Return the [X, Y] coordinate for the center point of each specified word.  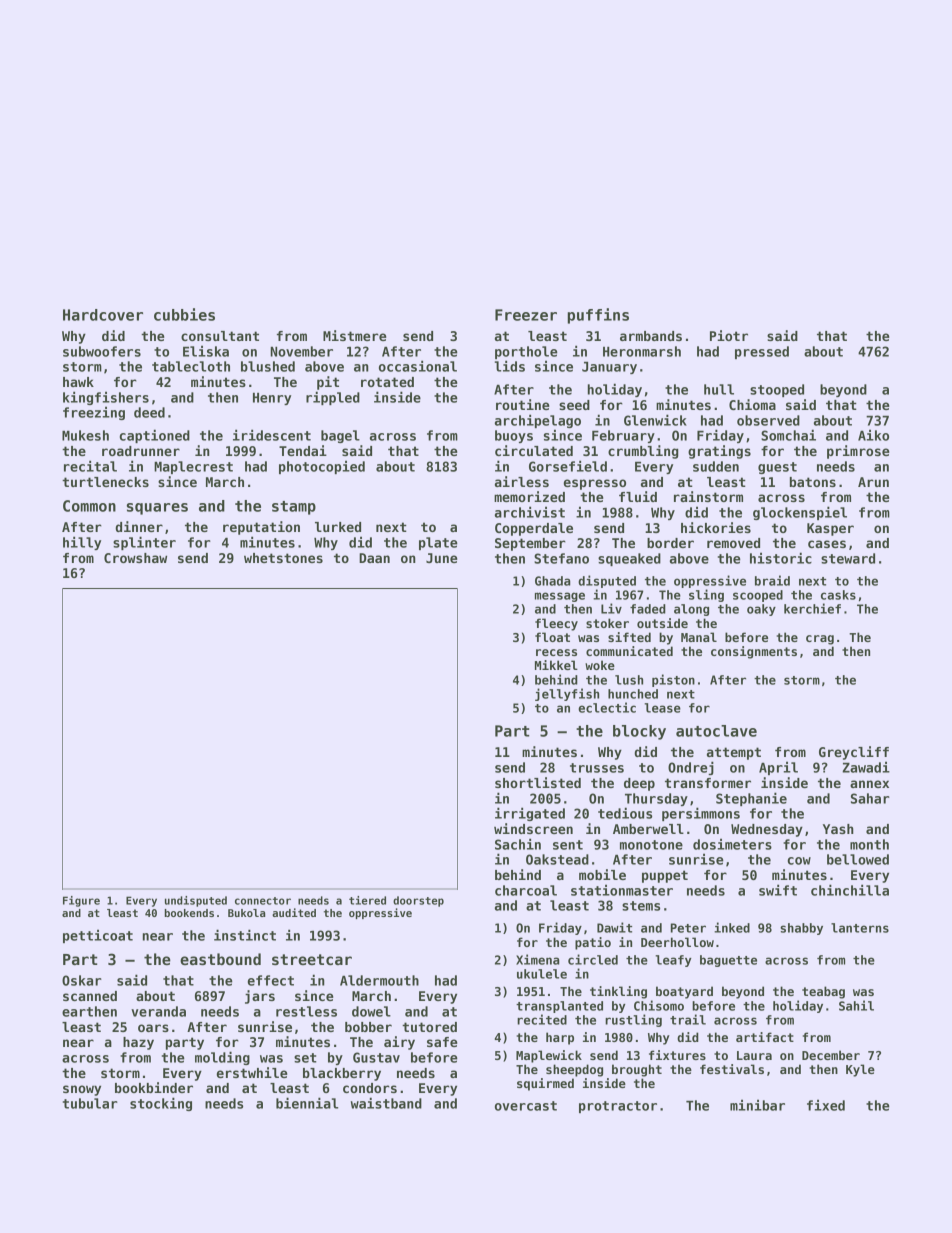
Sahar [870, 798]
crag [820, 640]
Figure [81, 901]
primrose [858, 452]
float [552, 637]
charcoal [526, 890]
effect [271, 980]
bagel [340, 436]
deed [149, 412]
